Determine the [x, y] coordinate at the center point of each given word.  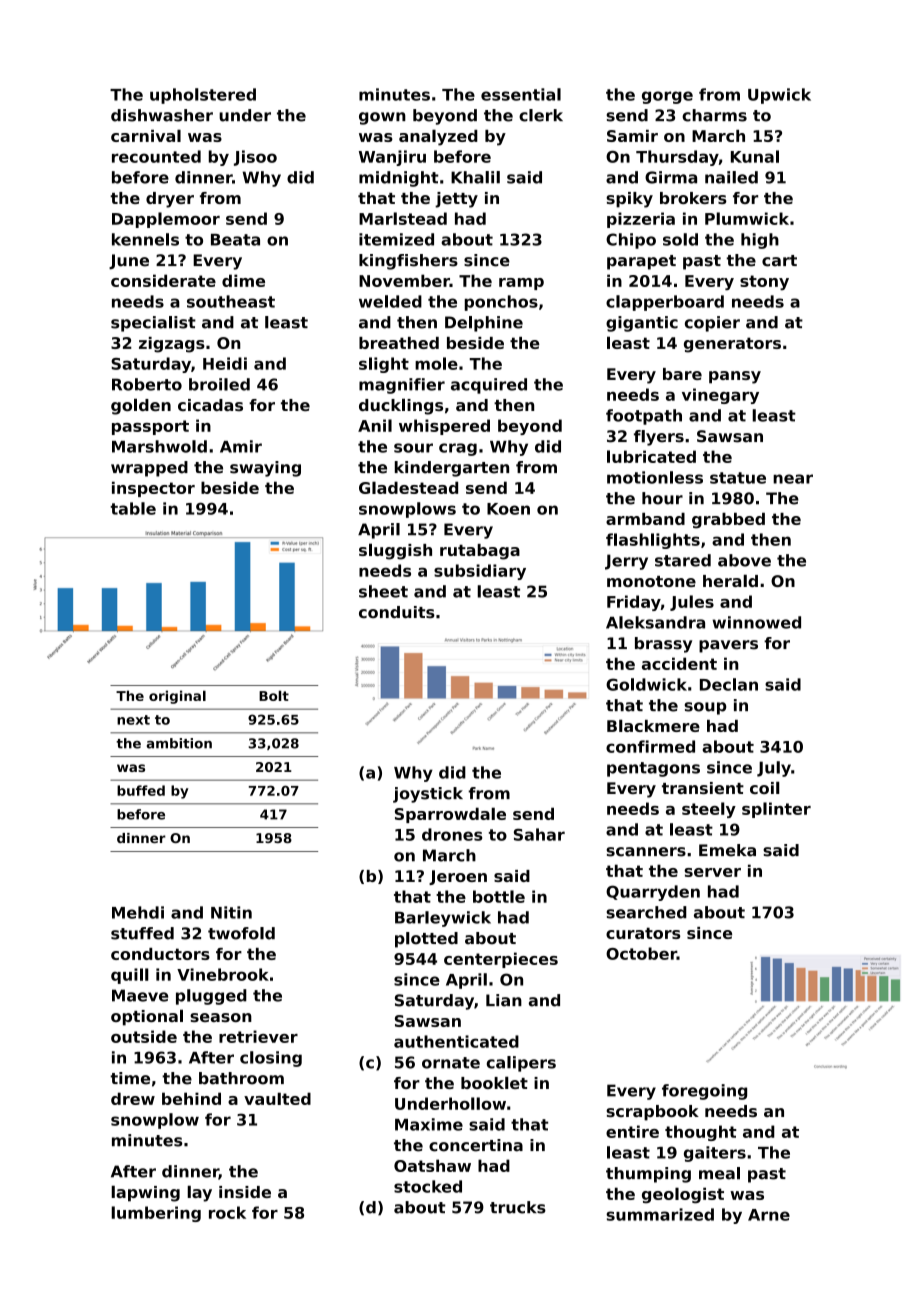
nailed [731, 177]
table [133, 508]
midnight [399, 179]
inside [245, 1192]
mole [436, 363]
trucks [518, 1207]
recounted [156, 156]
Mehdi [138, 912]
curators [643, 933]
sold [680, 239]
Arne [769, 1215]
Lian [504, 1000]
